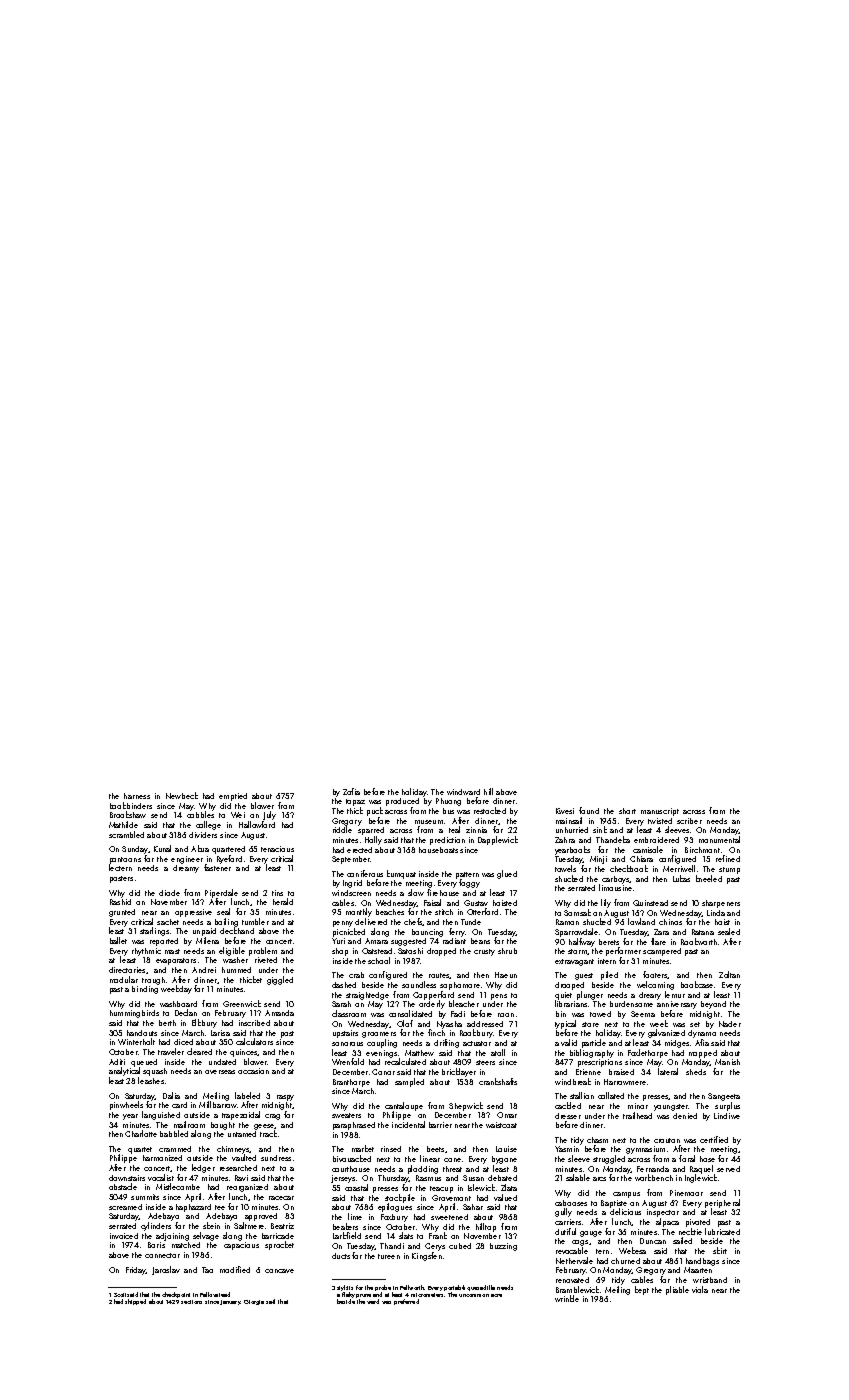  What do you see at coordinates (351, 791) in the screenshot?
I see `Zofia` at bounding box center [351, 791].
